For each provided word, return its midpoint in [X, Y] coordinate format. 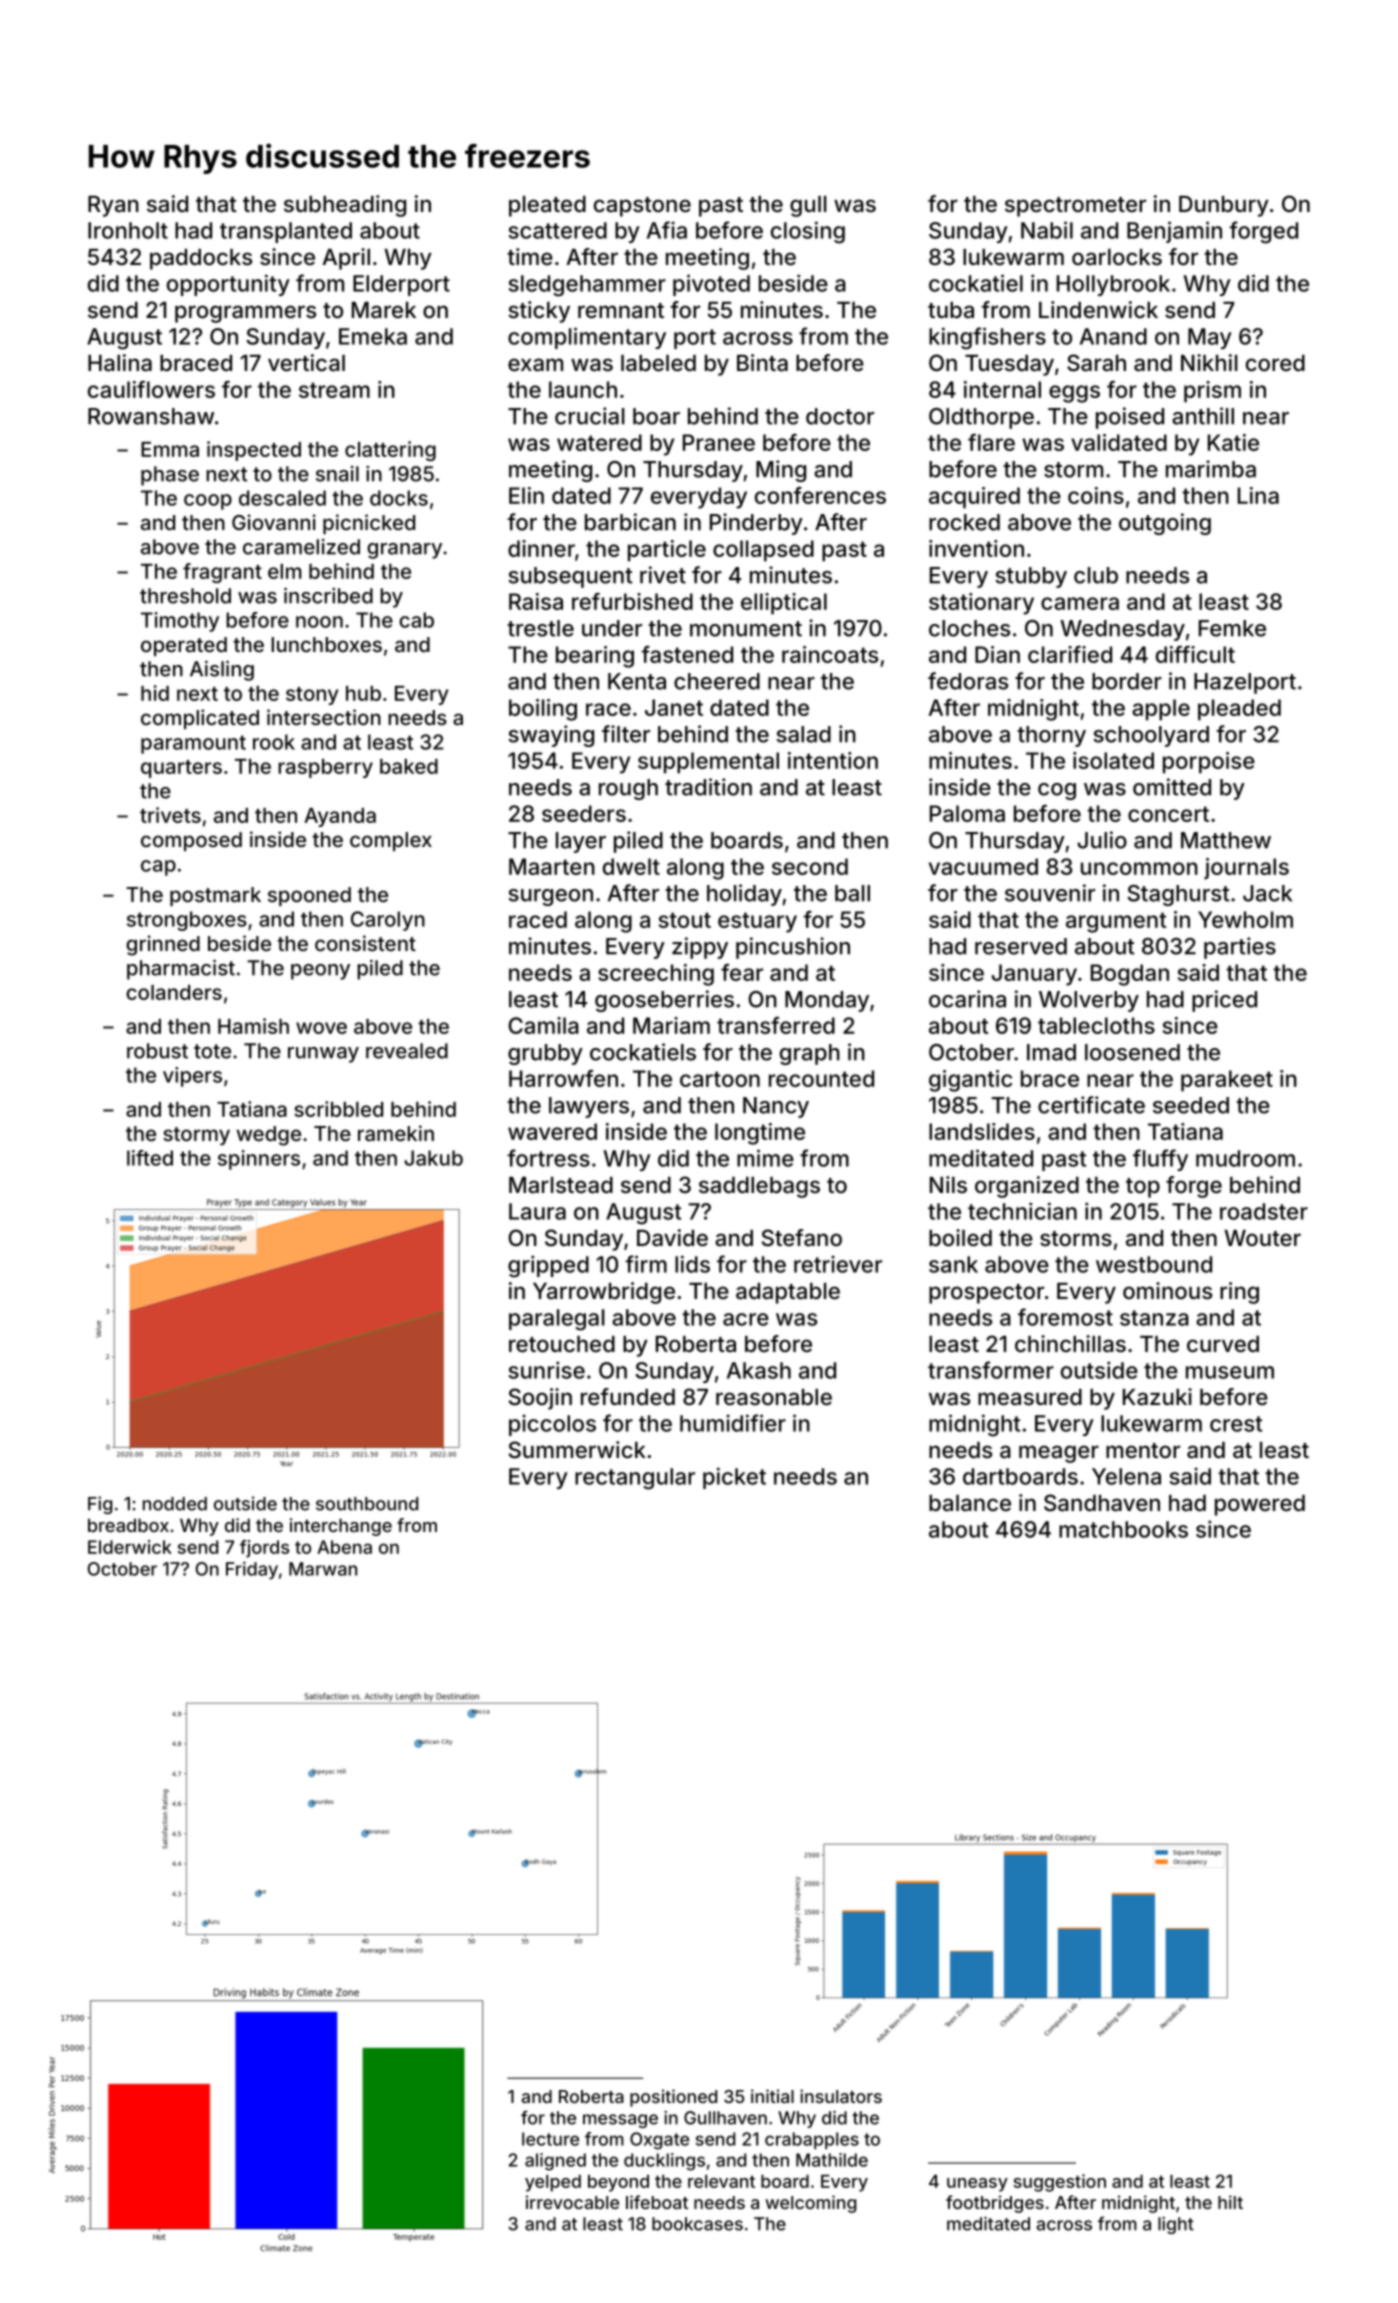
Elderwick [130, 1547]
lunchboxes [326, 644]
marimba [1211, 469]
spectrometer [1075, 207]
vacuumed [983, 866]
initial [772, 2096]
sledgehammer [587, 286]
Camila [543, 1025]
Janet [674, 707]
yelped [553, 2183]
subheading [345, 206]
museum [1230, 1372]
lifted [150, 1158]
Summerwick [577, 1450]
